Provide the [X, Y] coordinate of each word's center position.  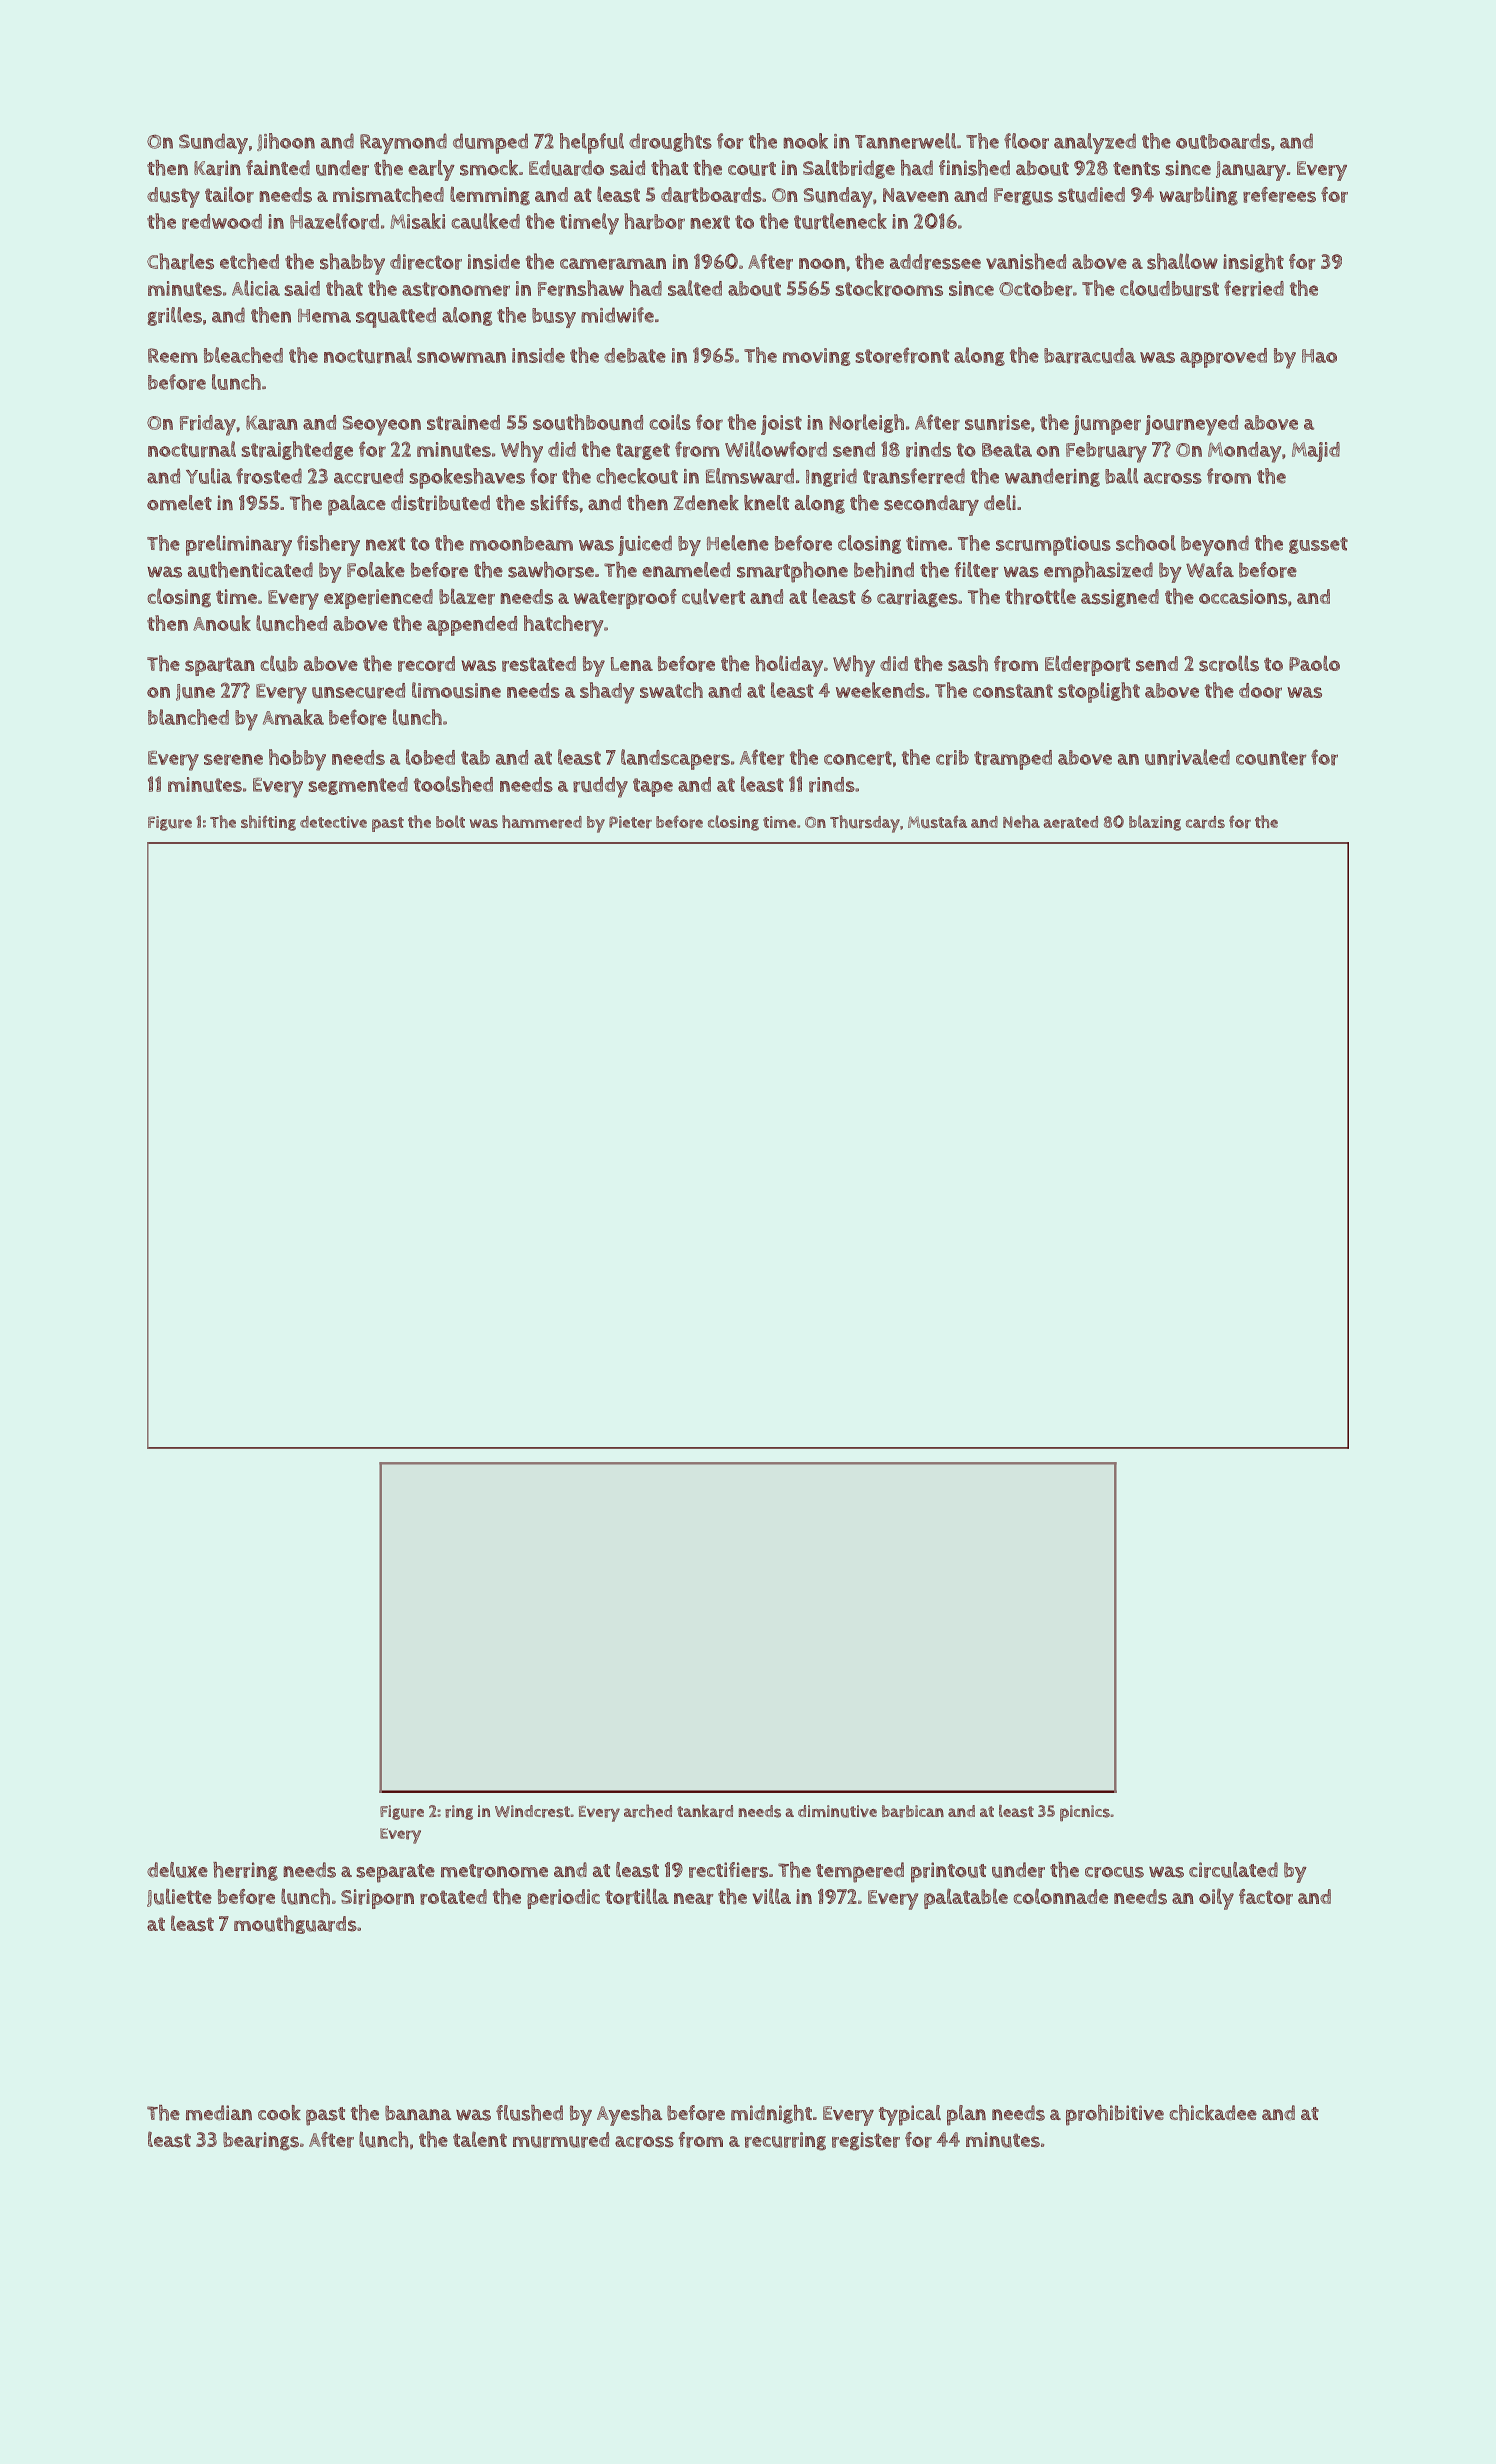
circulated [1233, 1870]
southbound [588, 422]
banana [418, 2113]
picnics [1085, 1813]
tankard [705, 1811]
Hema [324, 316]
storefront [902, 355]
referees [1279, 195]
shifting [268, 823]
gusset [1318, 545]
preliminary [239, 545]
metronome [494, 1871]
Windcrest [532, 1811]
